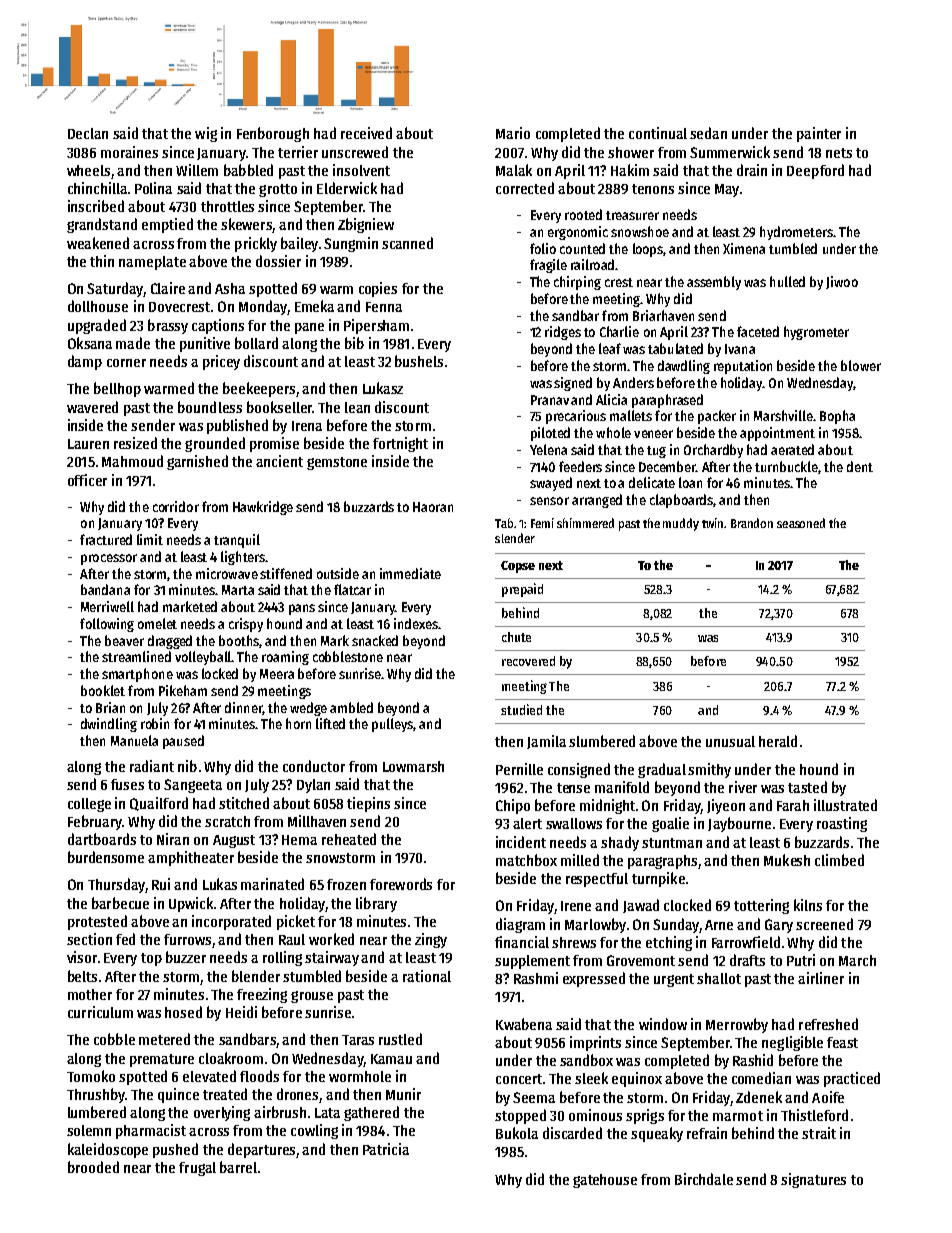 The image size is (952, 1233). What do you see at coordinates (842, 282) in the document?
I see `Jiwoo` at bounding box center [842, 282].
